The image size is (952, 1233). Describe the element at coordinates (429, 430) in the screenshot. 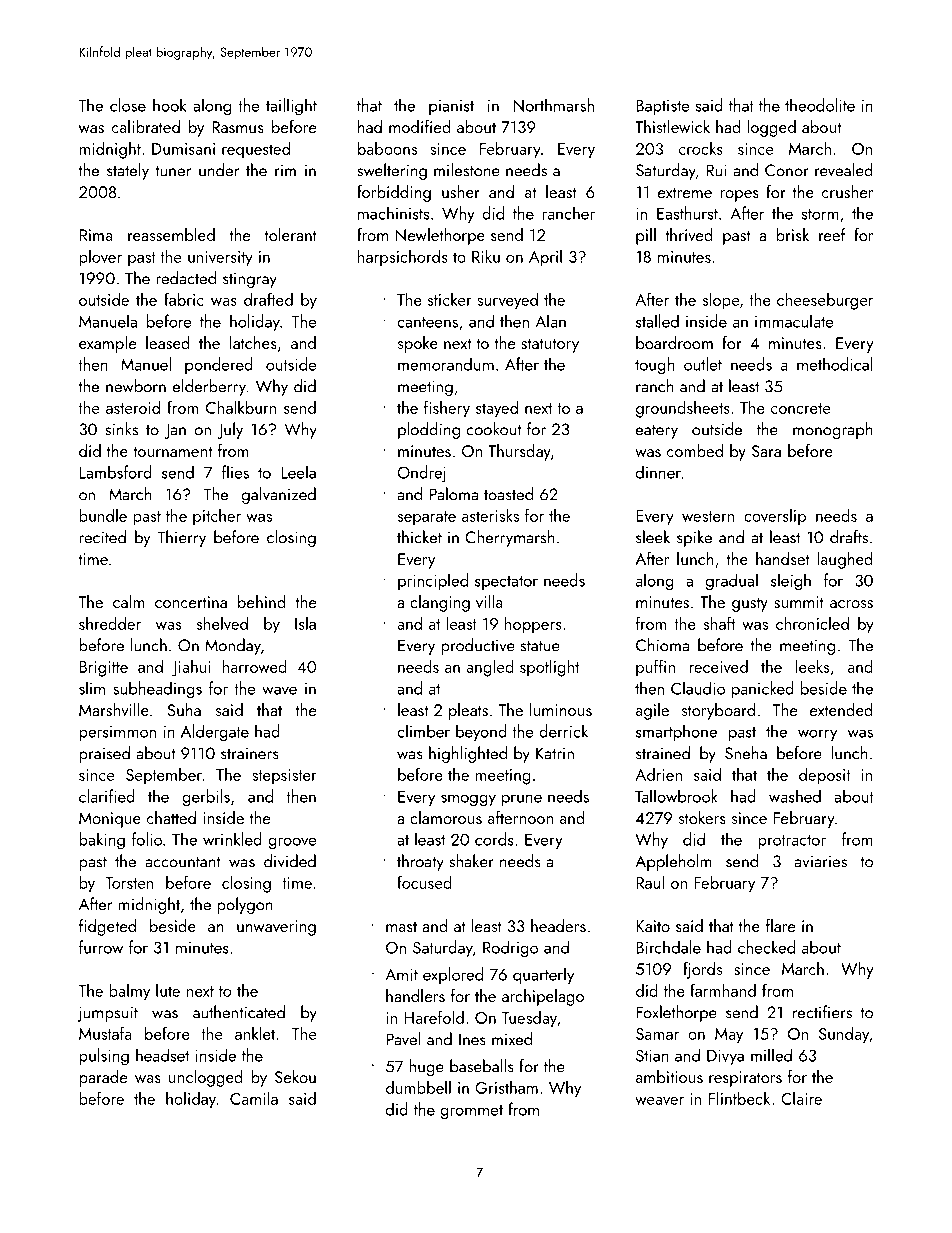

I see `plodding` at that location.
